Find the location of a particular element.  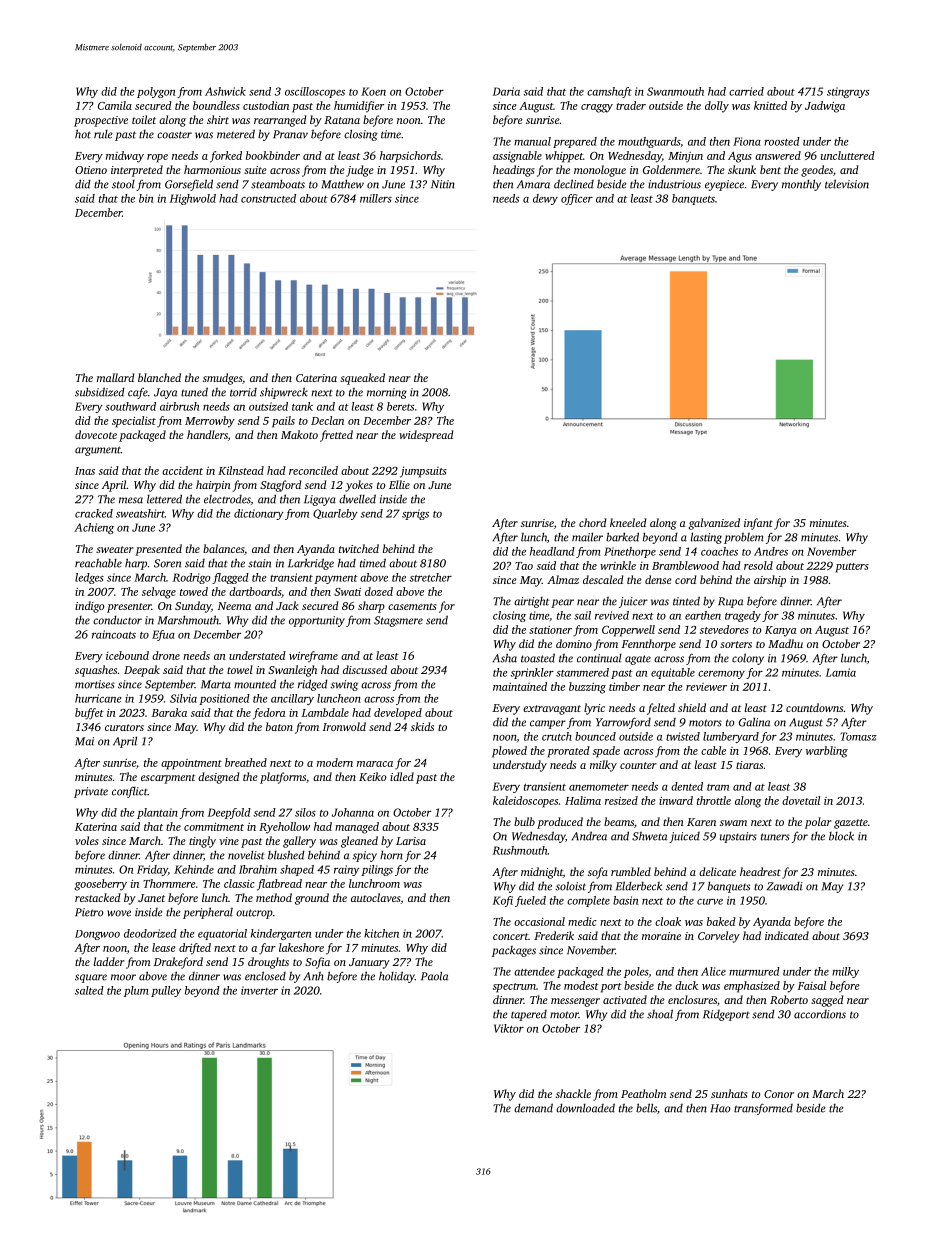

twitched is located at coordinates (359, 548).
